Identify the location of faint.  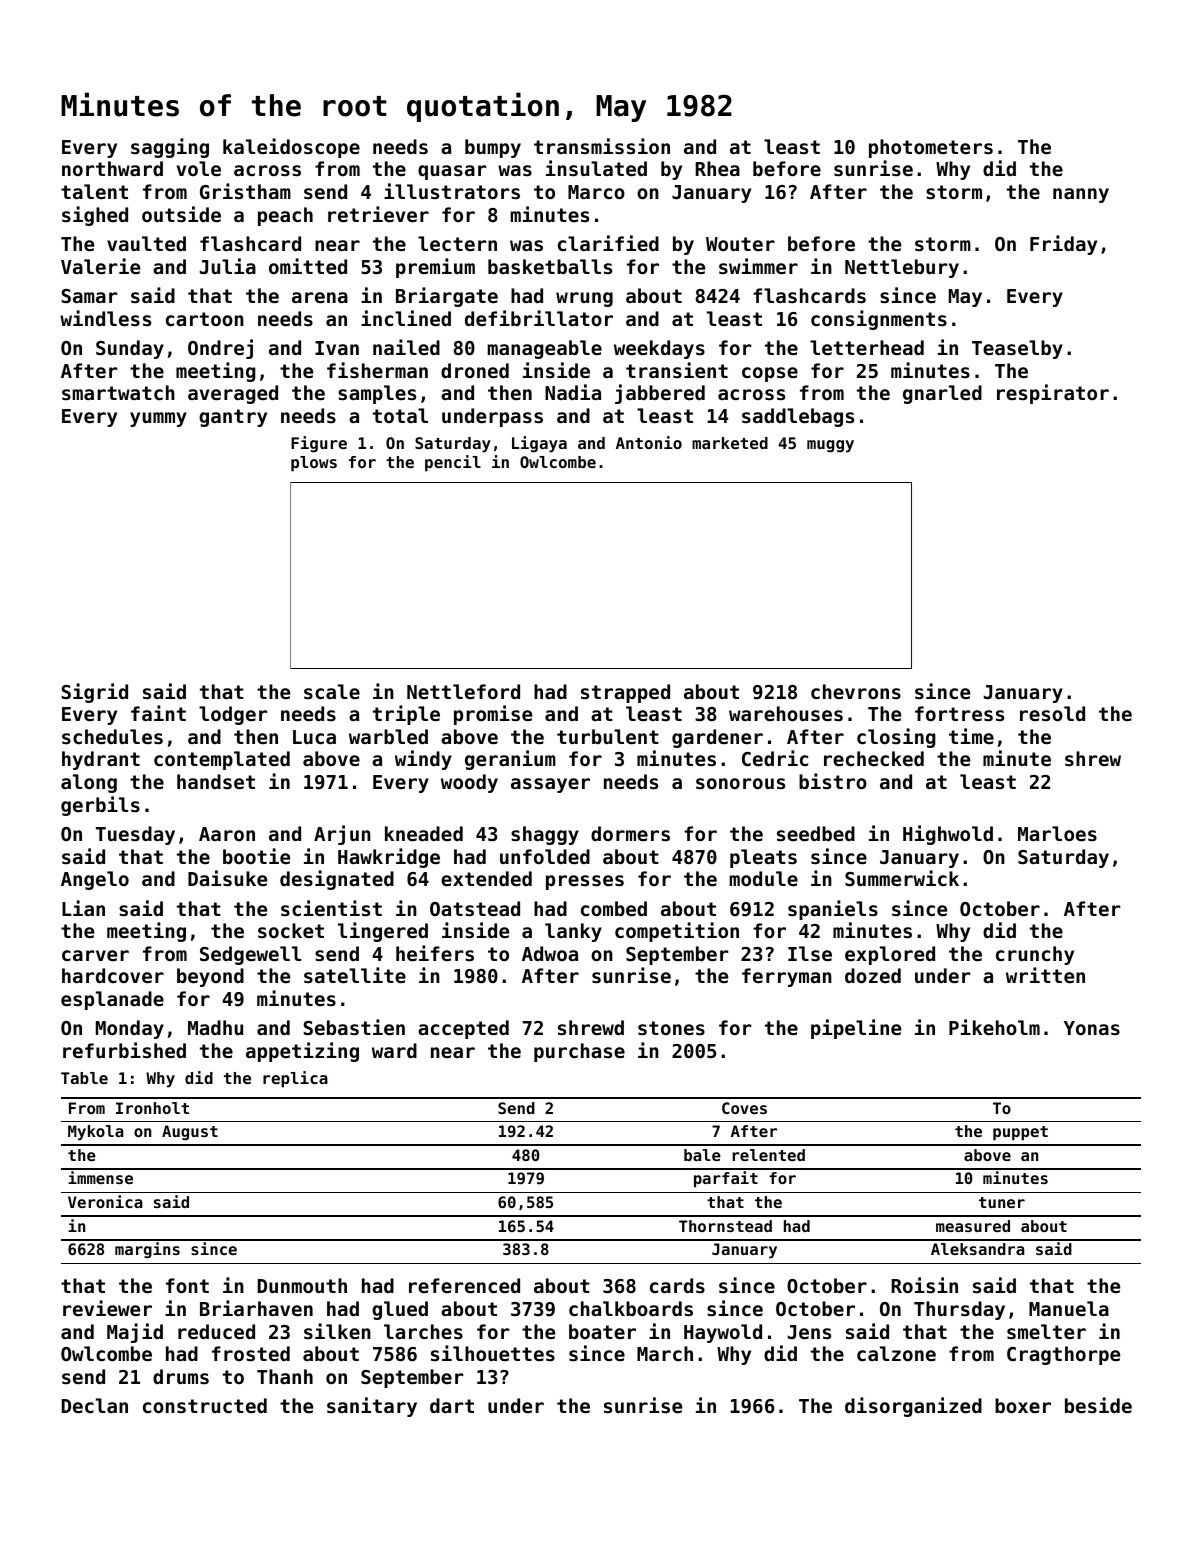
(158, 713).
